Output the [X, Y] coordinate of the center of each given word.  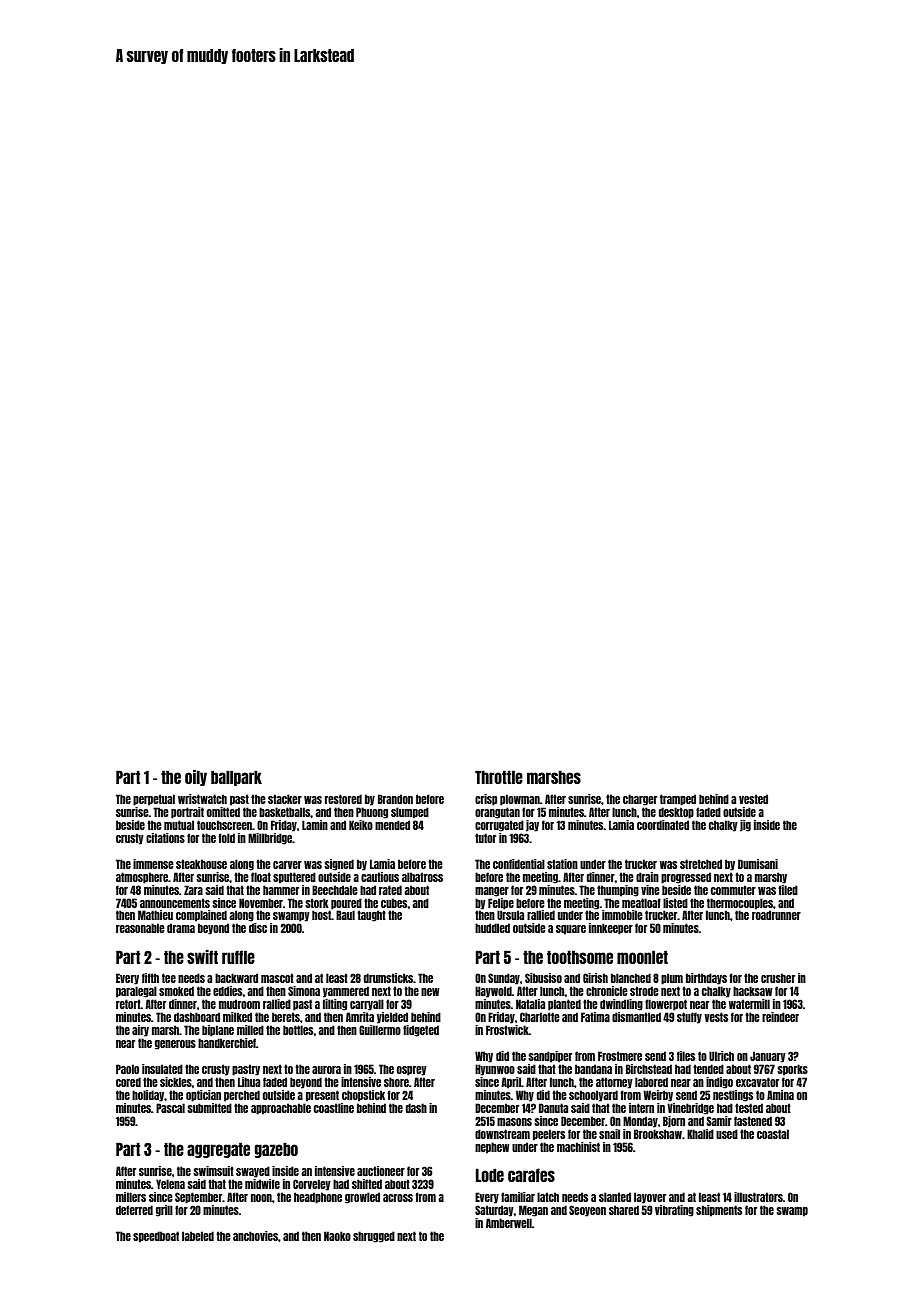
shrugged [374, 1237]
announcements [175, 903]
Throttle [499, 777]
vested [753, 799]
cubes [394, 903]
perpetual [154, 800]
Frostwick [507, 1030]
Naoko [337, 1236]
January [768, 1057]
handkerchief [227, 1043]
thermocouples [739, 904]
